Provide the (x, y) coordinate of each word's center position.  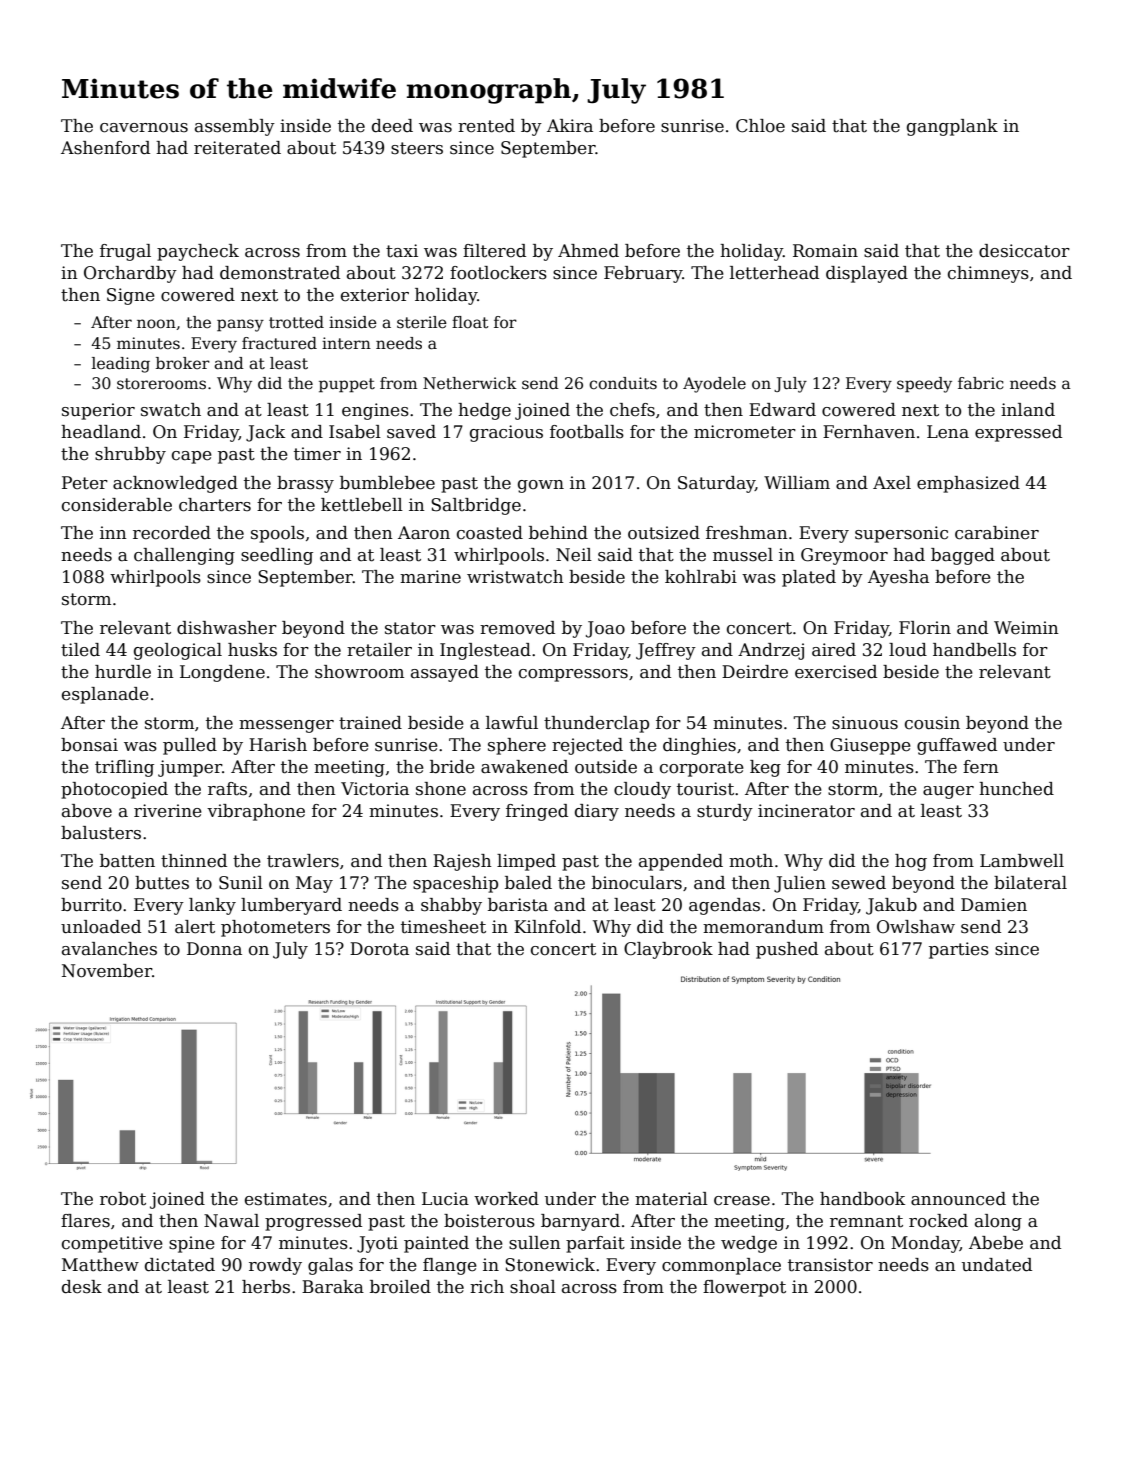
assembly (235, 127)
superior (98, 411)
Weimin (1026, 628)
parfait (595, 1244)
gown (541, 486)
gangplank (952, 127)
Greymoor (844, 556)
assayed (445, 673)
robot (123, 1199)
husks (252, 650)
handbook (862, 1199)
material (671, 1199)
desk (82, 1287)
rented (486, 126)
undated (997, 1265)
